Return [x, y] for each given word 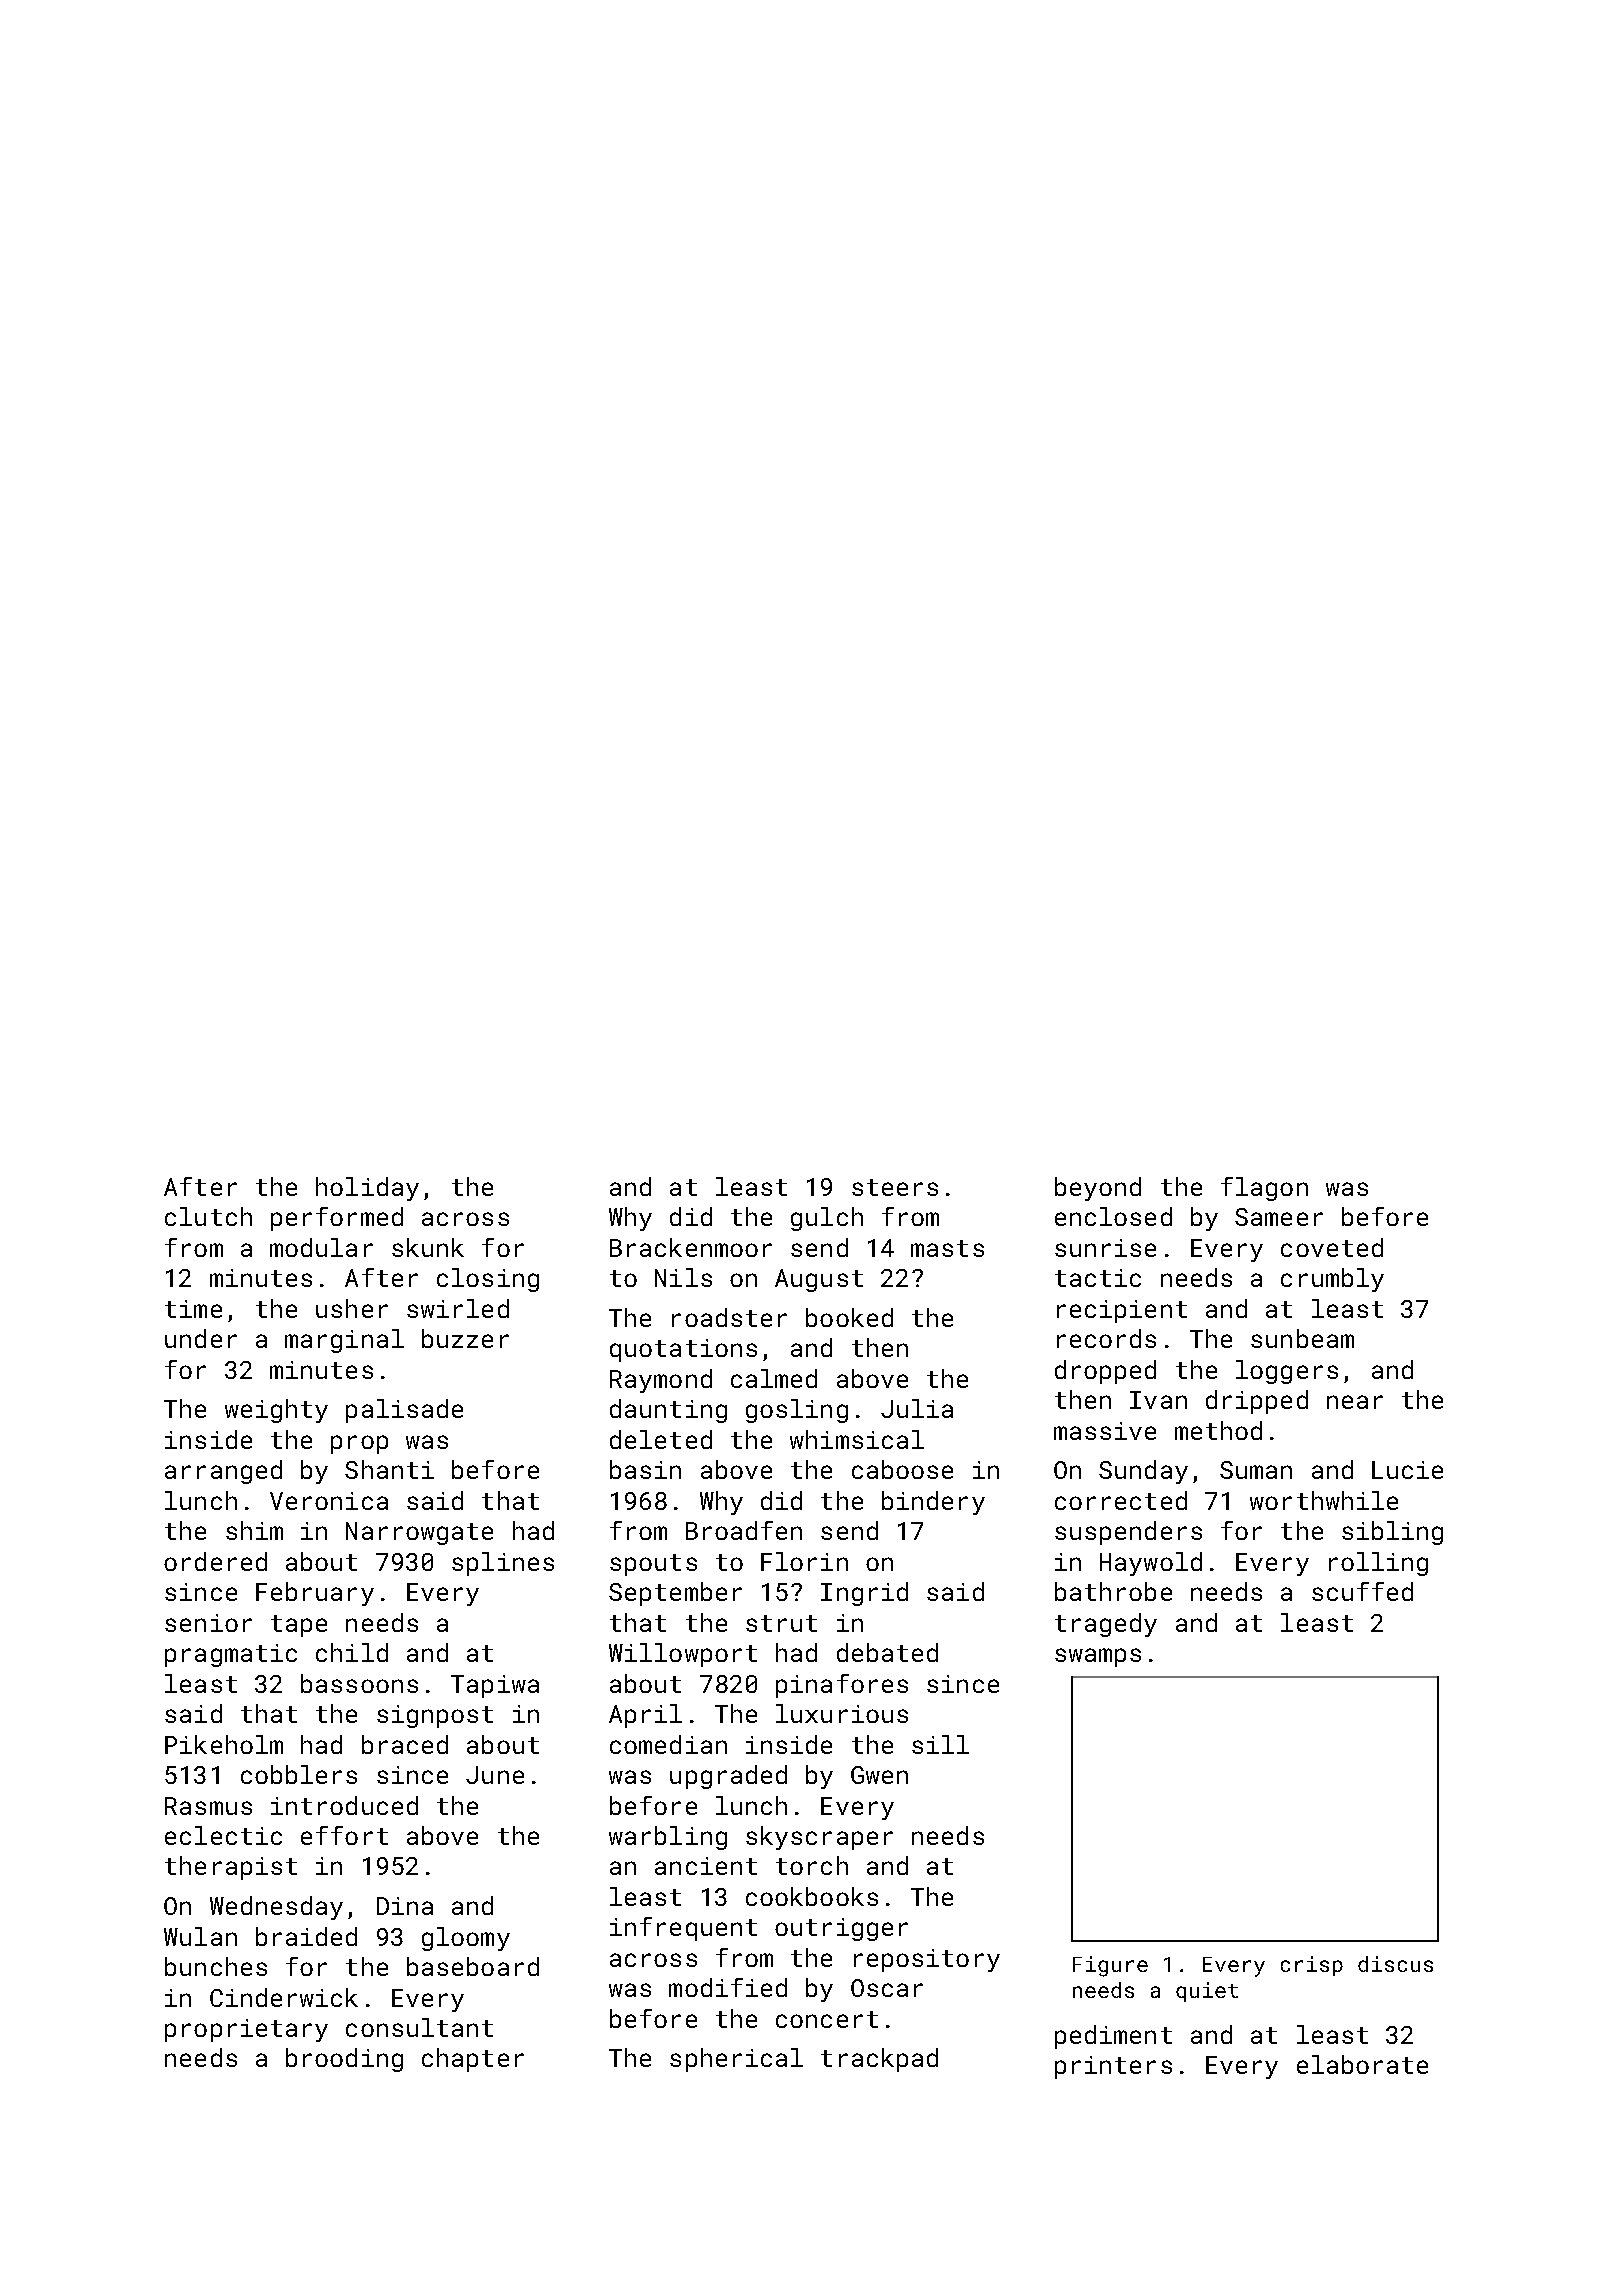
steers [895, 1187]
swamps [1098, 1657]
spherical [736, 2060]
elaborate [1362, 2064]
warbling [668, 1838]
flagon [1264, 1189]
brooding [344, 2060]
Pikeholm [224, 1744]
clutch [208, 1216]
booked [849, 1317]
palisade [404, 1411]
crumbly [1332, 1280]
